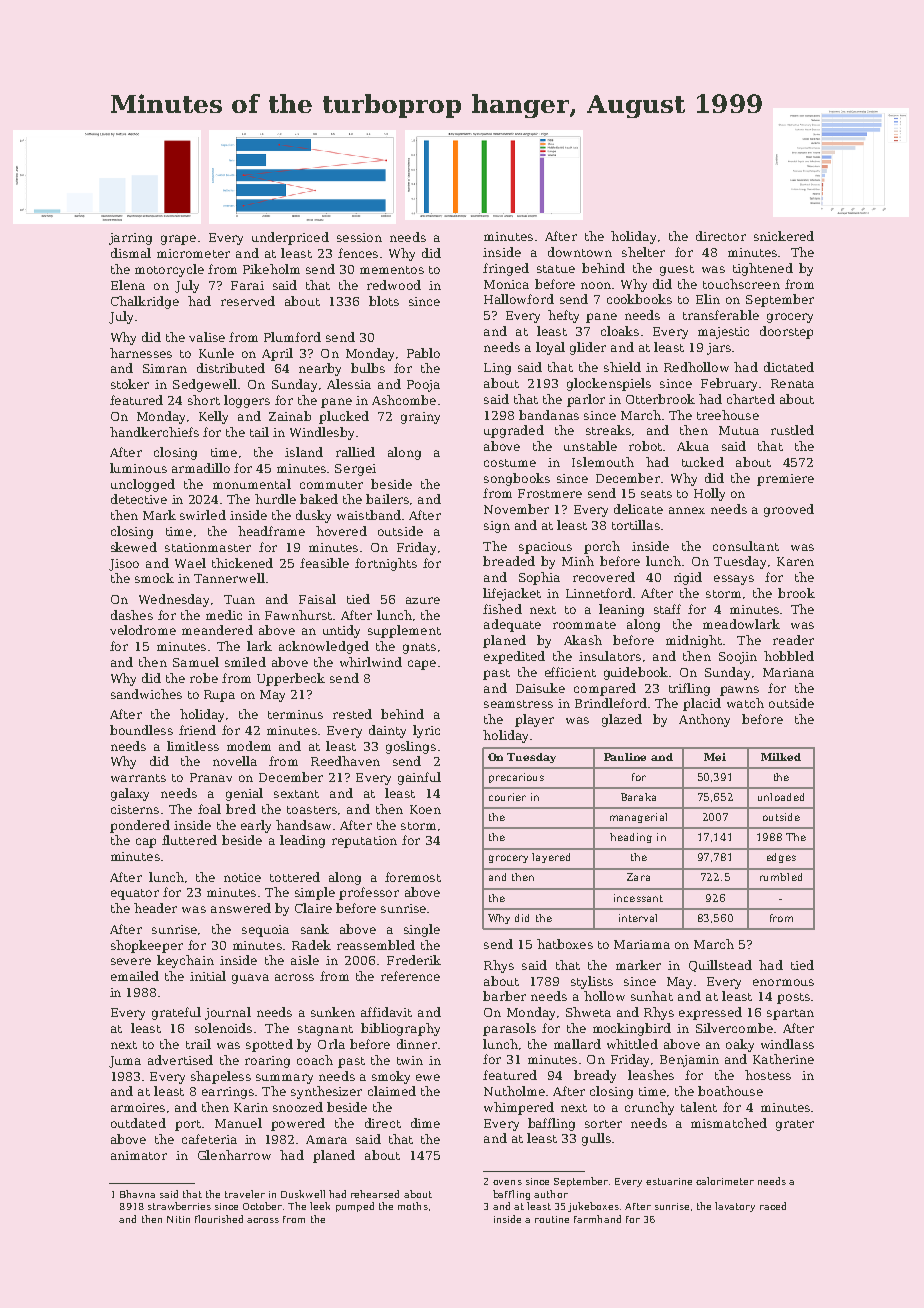 The width and height of the screenshot is (924, 1308). Describe the element at coordinates (249, 746) in the screenshot. I see `modem` at that location.
